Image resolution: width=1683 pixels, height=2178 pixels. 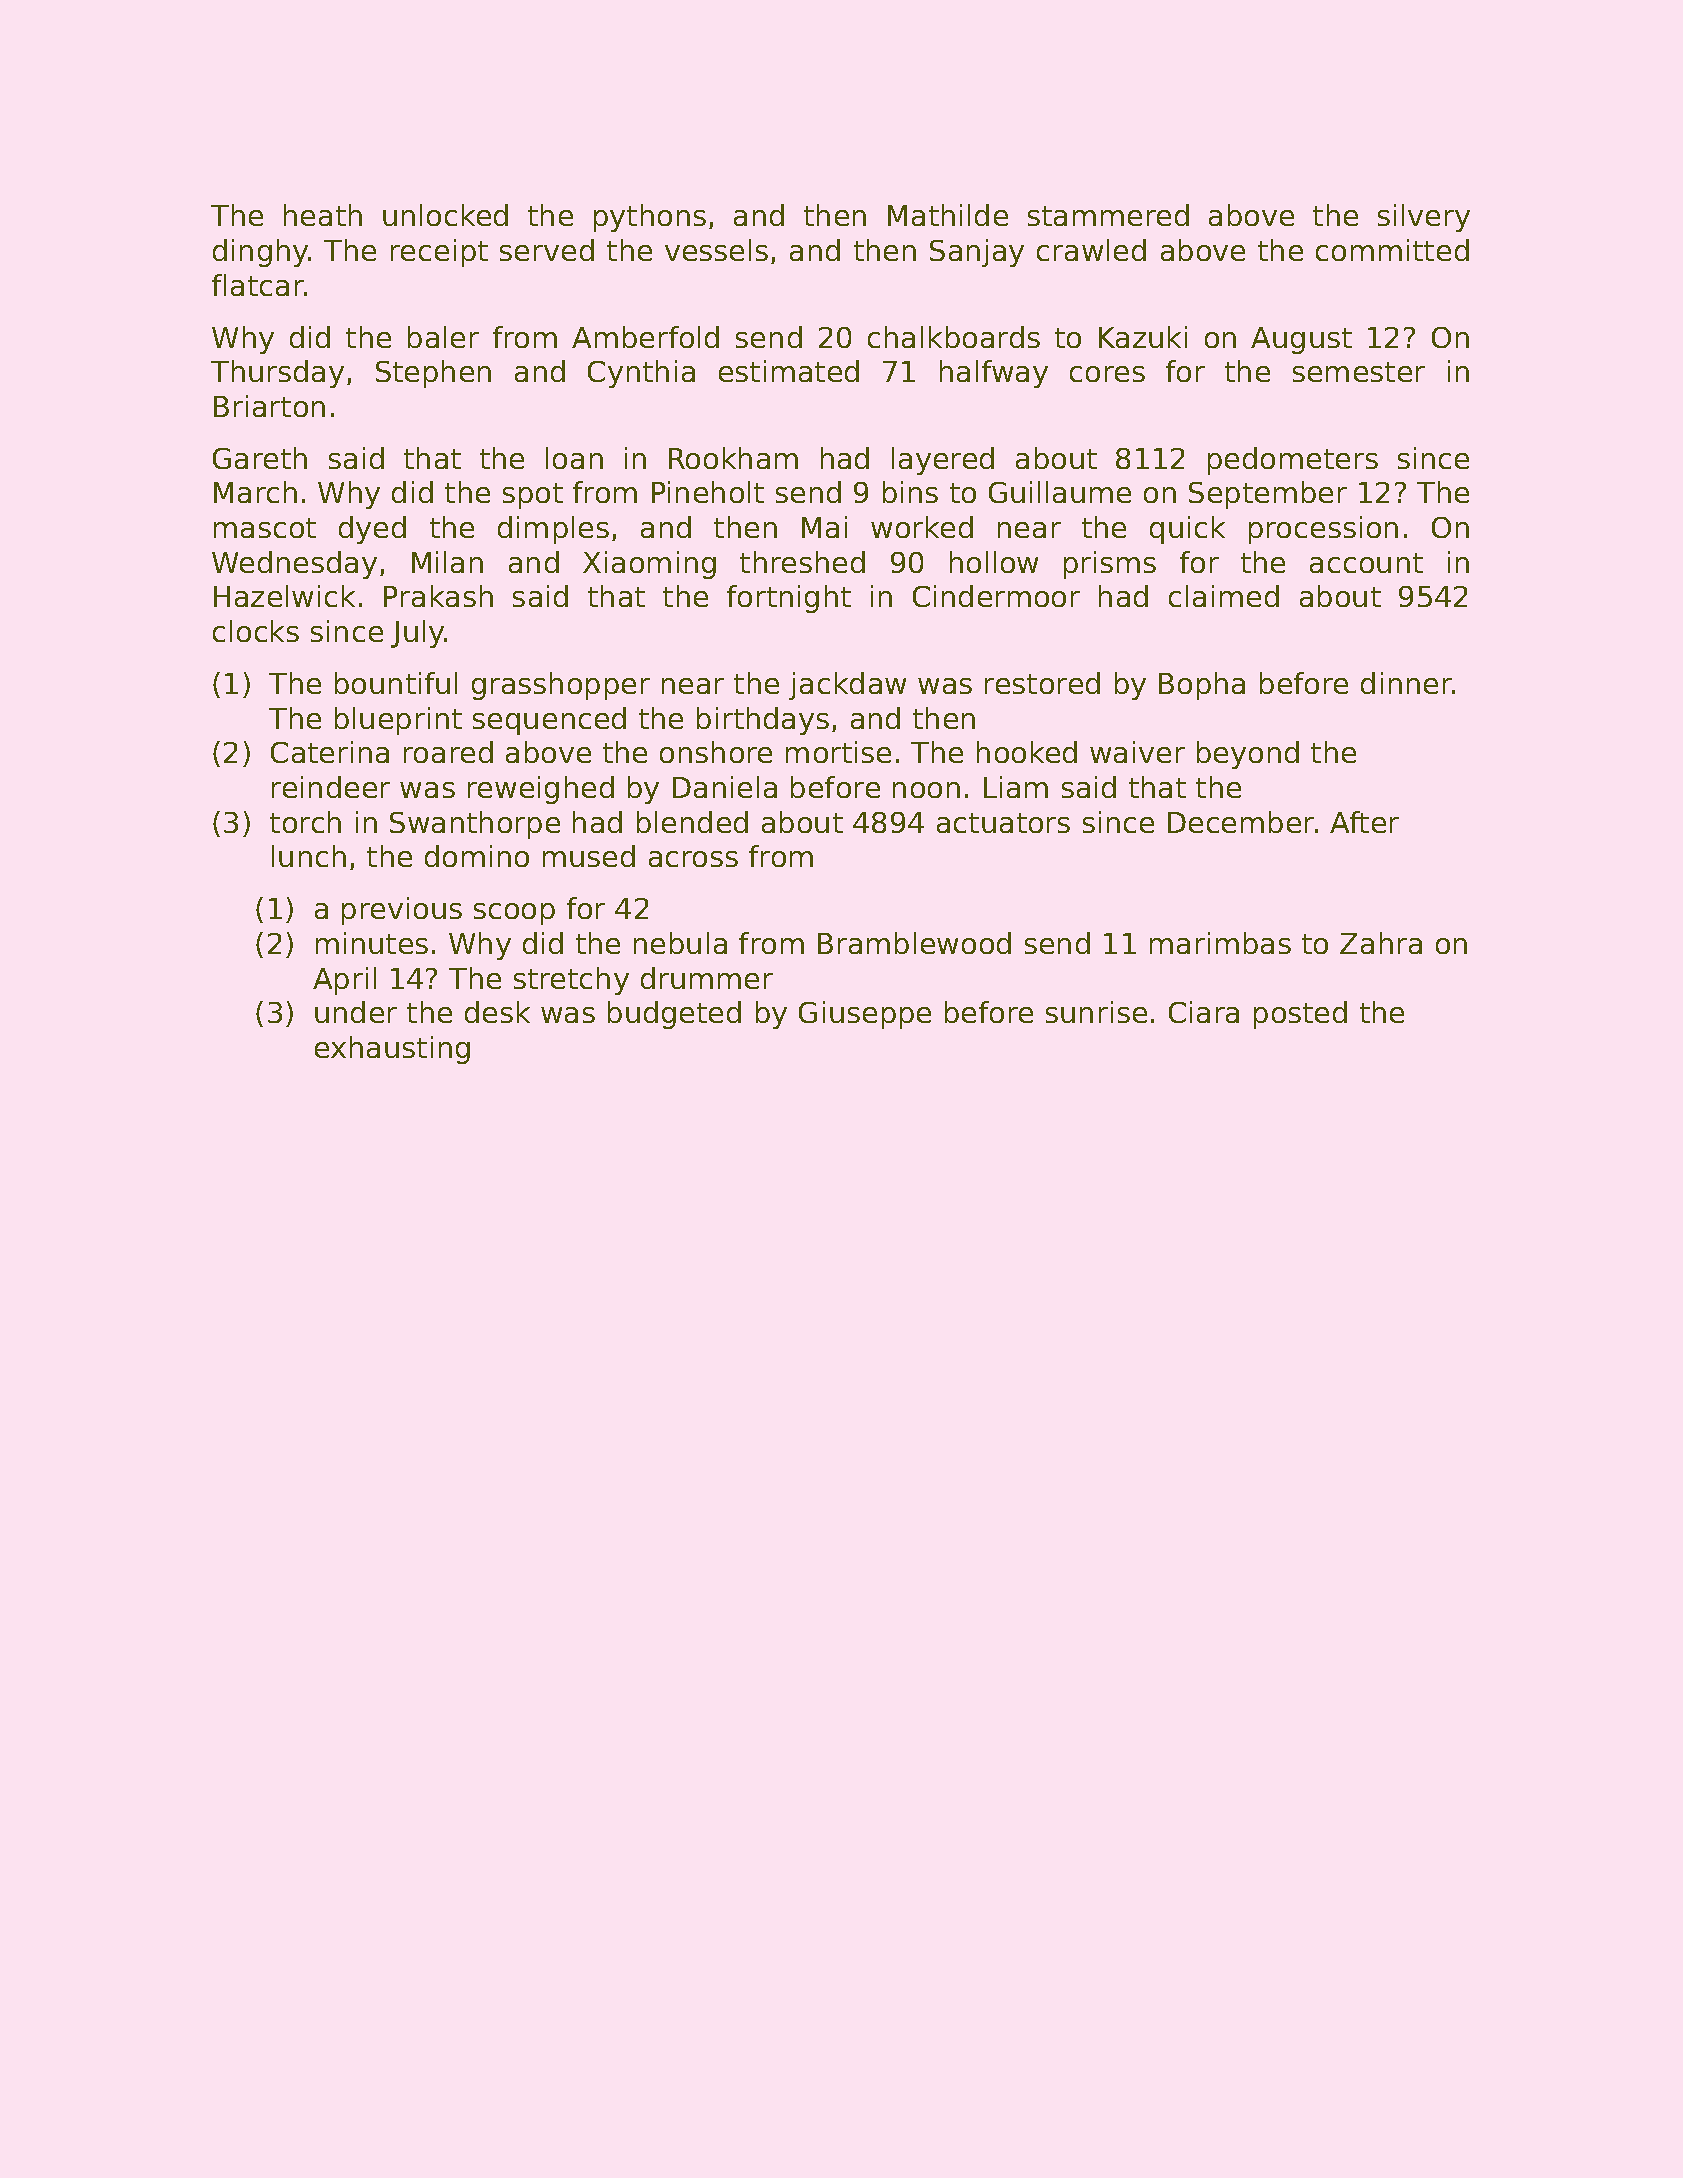 What do you see at coordinates (977, 253) in the screenshot?
I see `Sanjay` at bounding box center [977, 253].
